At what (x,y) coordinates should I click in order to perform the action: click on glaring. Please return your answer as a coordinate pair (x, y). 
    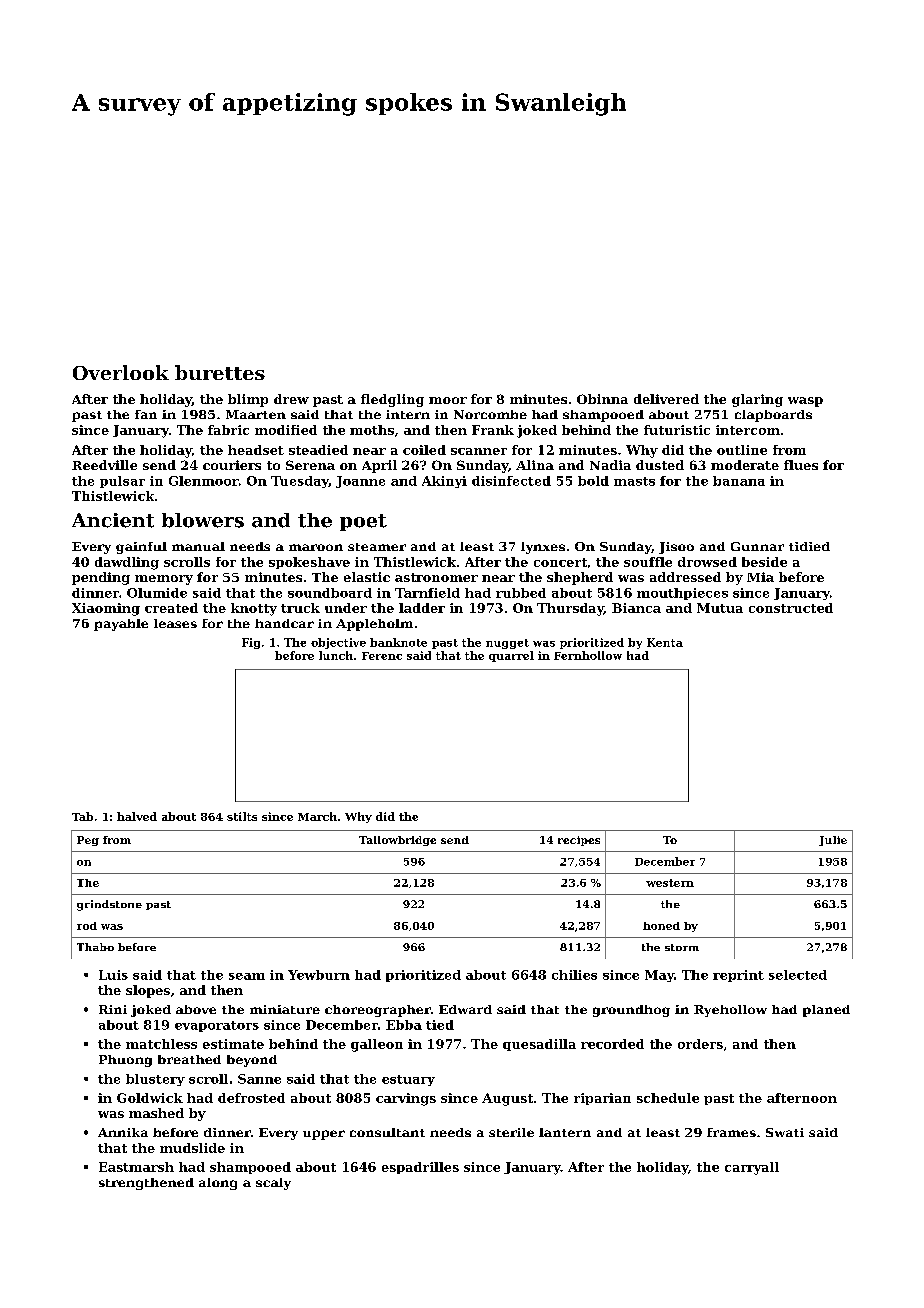
    Looking at the image, I should click on (757, 400).
